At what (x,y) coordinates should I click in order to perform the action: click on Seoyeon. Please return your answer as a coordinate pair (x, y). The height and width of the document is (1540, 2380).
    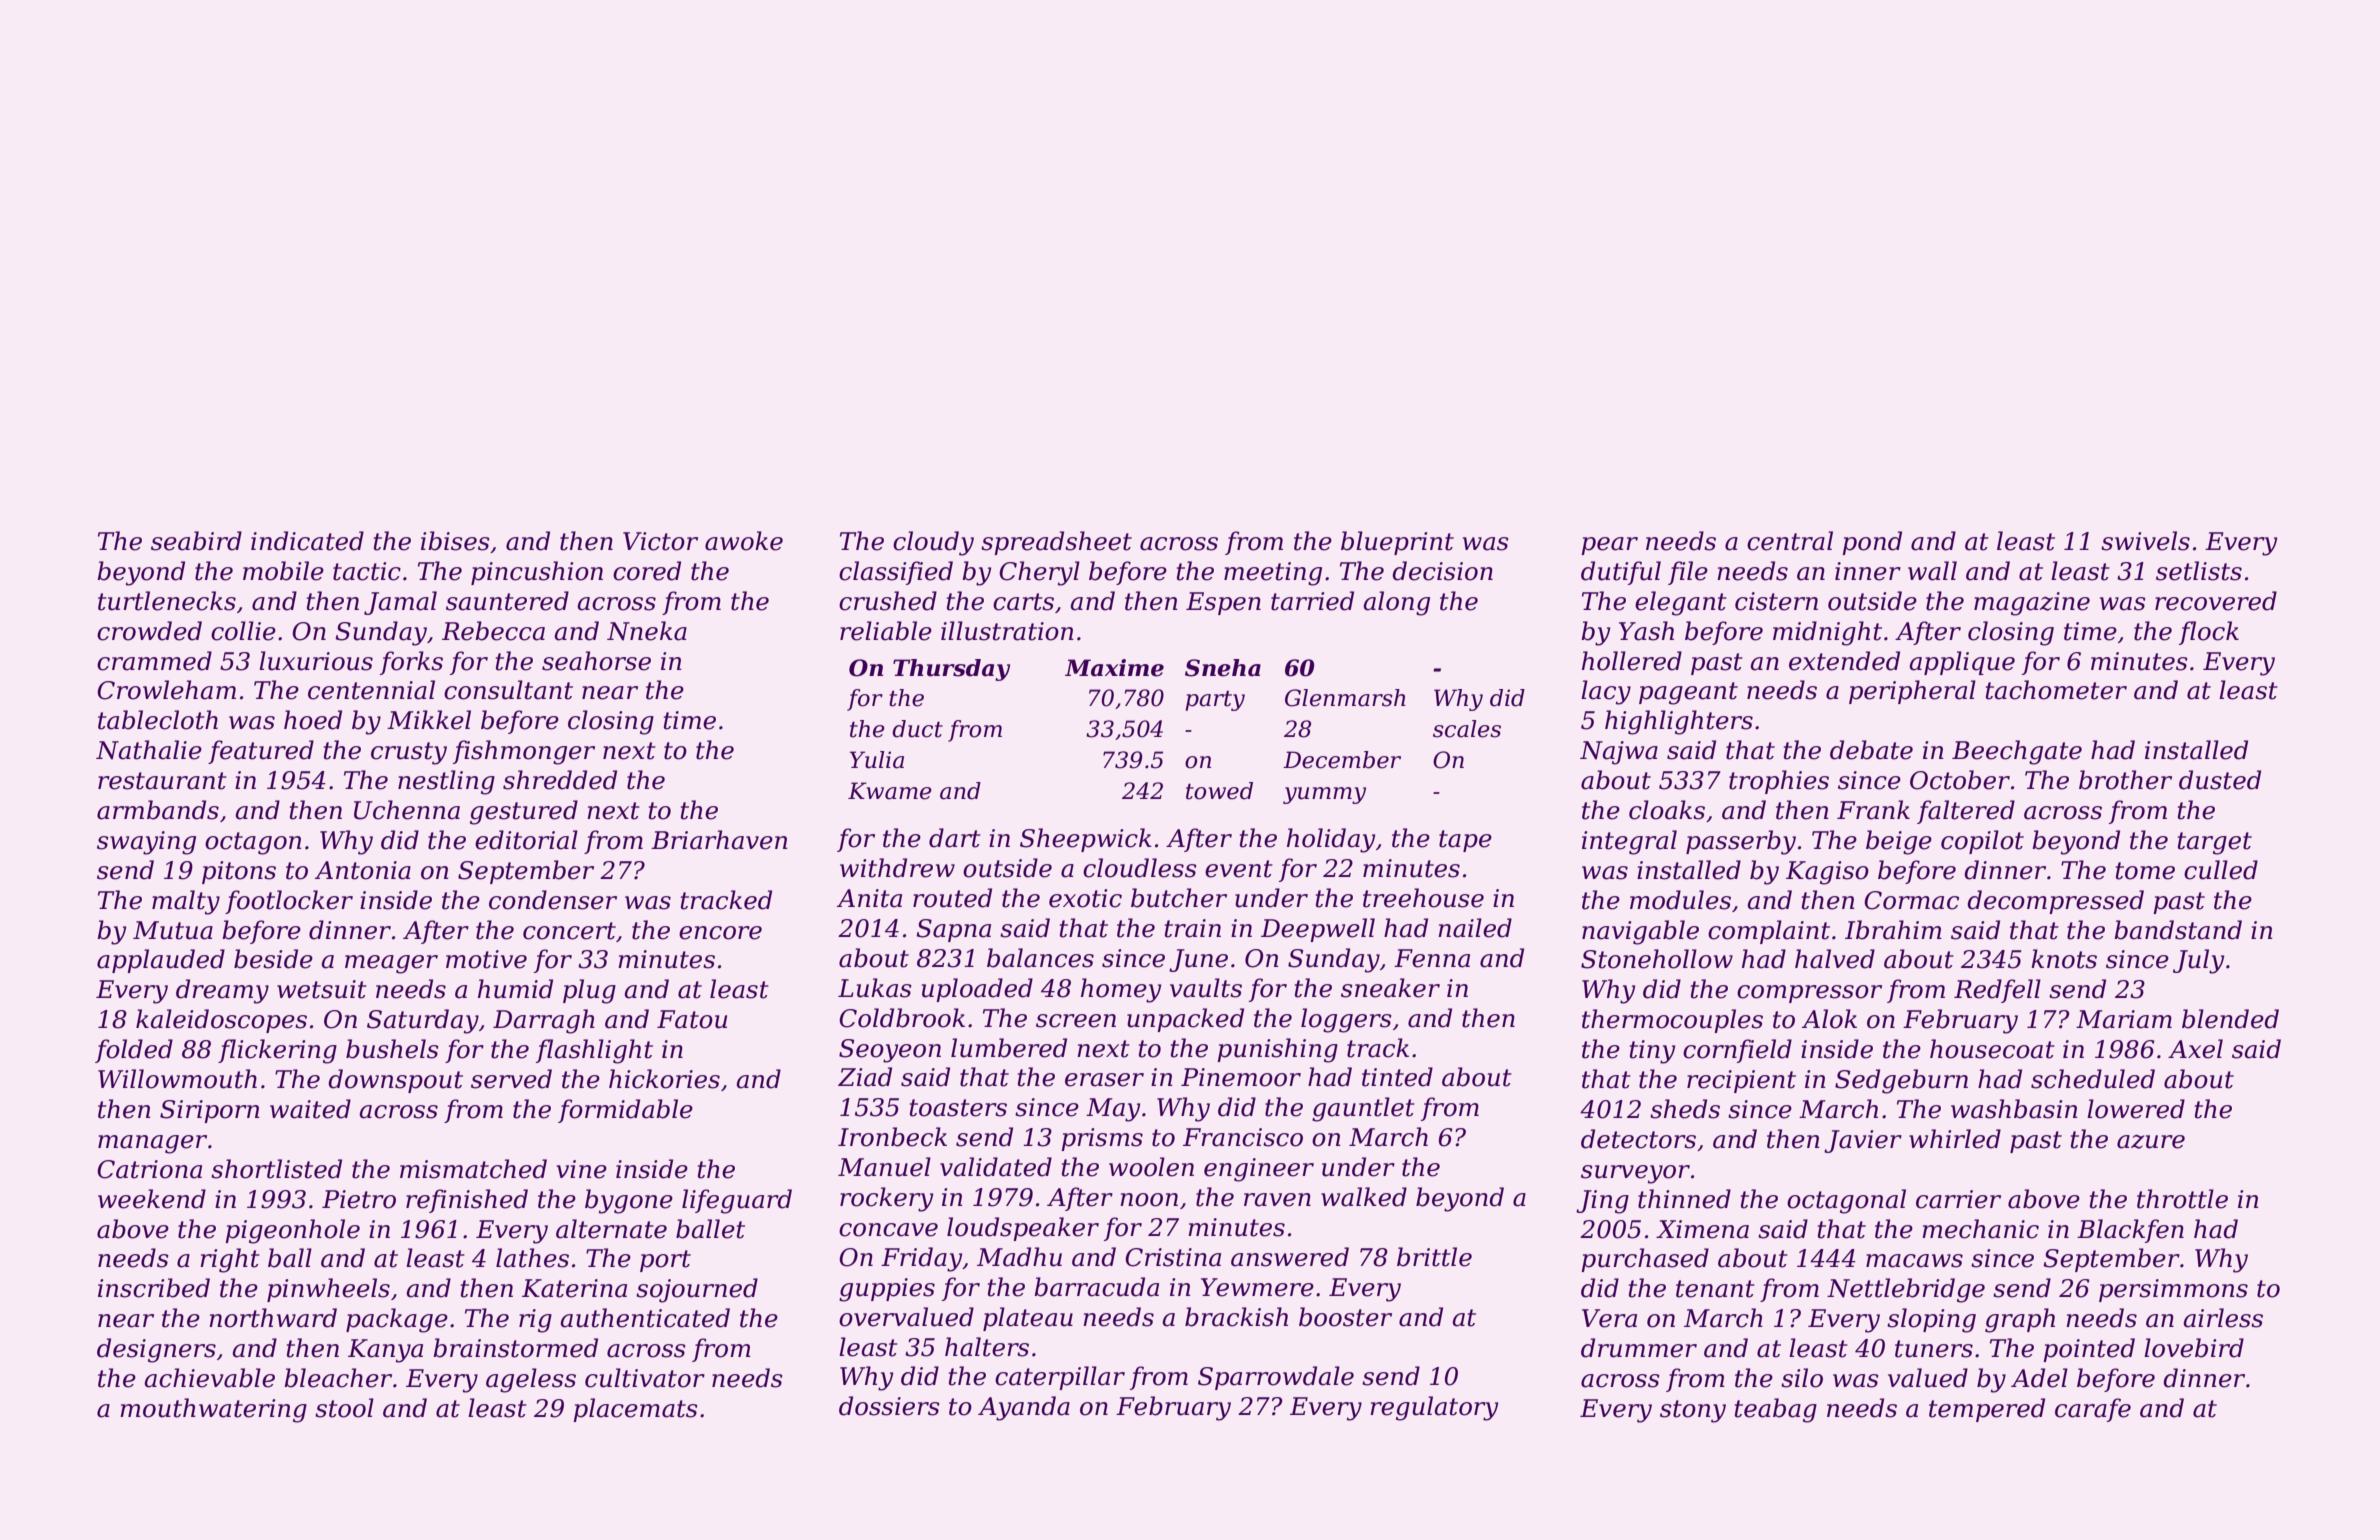
    Looking at the image, I should click on (890, 1051).
